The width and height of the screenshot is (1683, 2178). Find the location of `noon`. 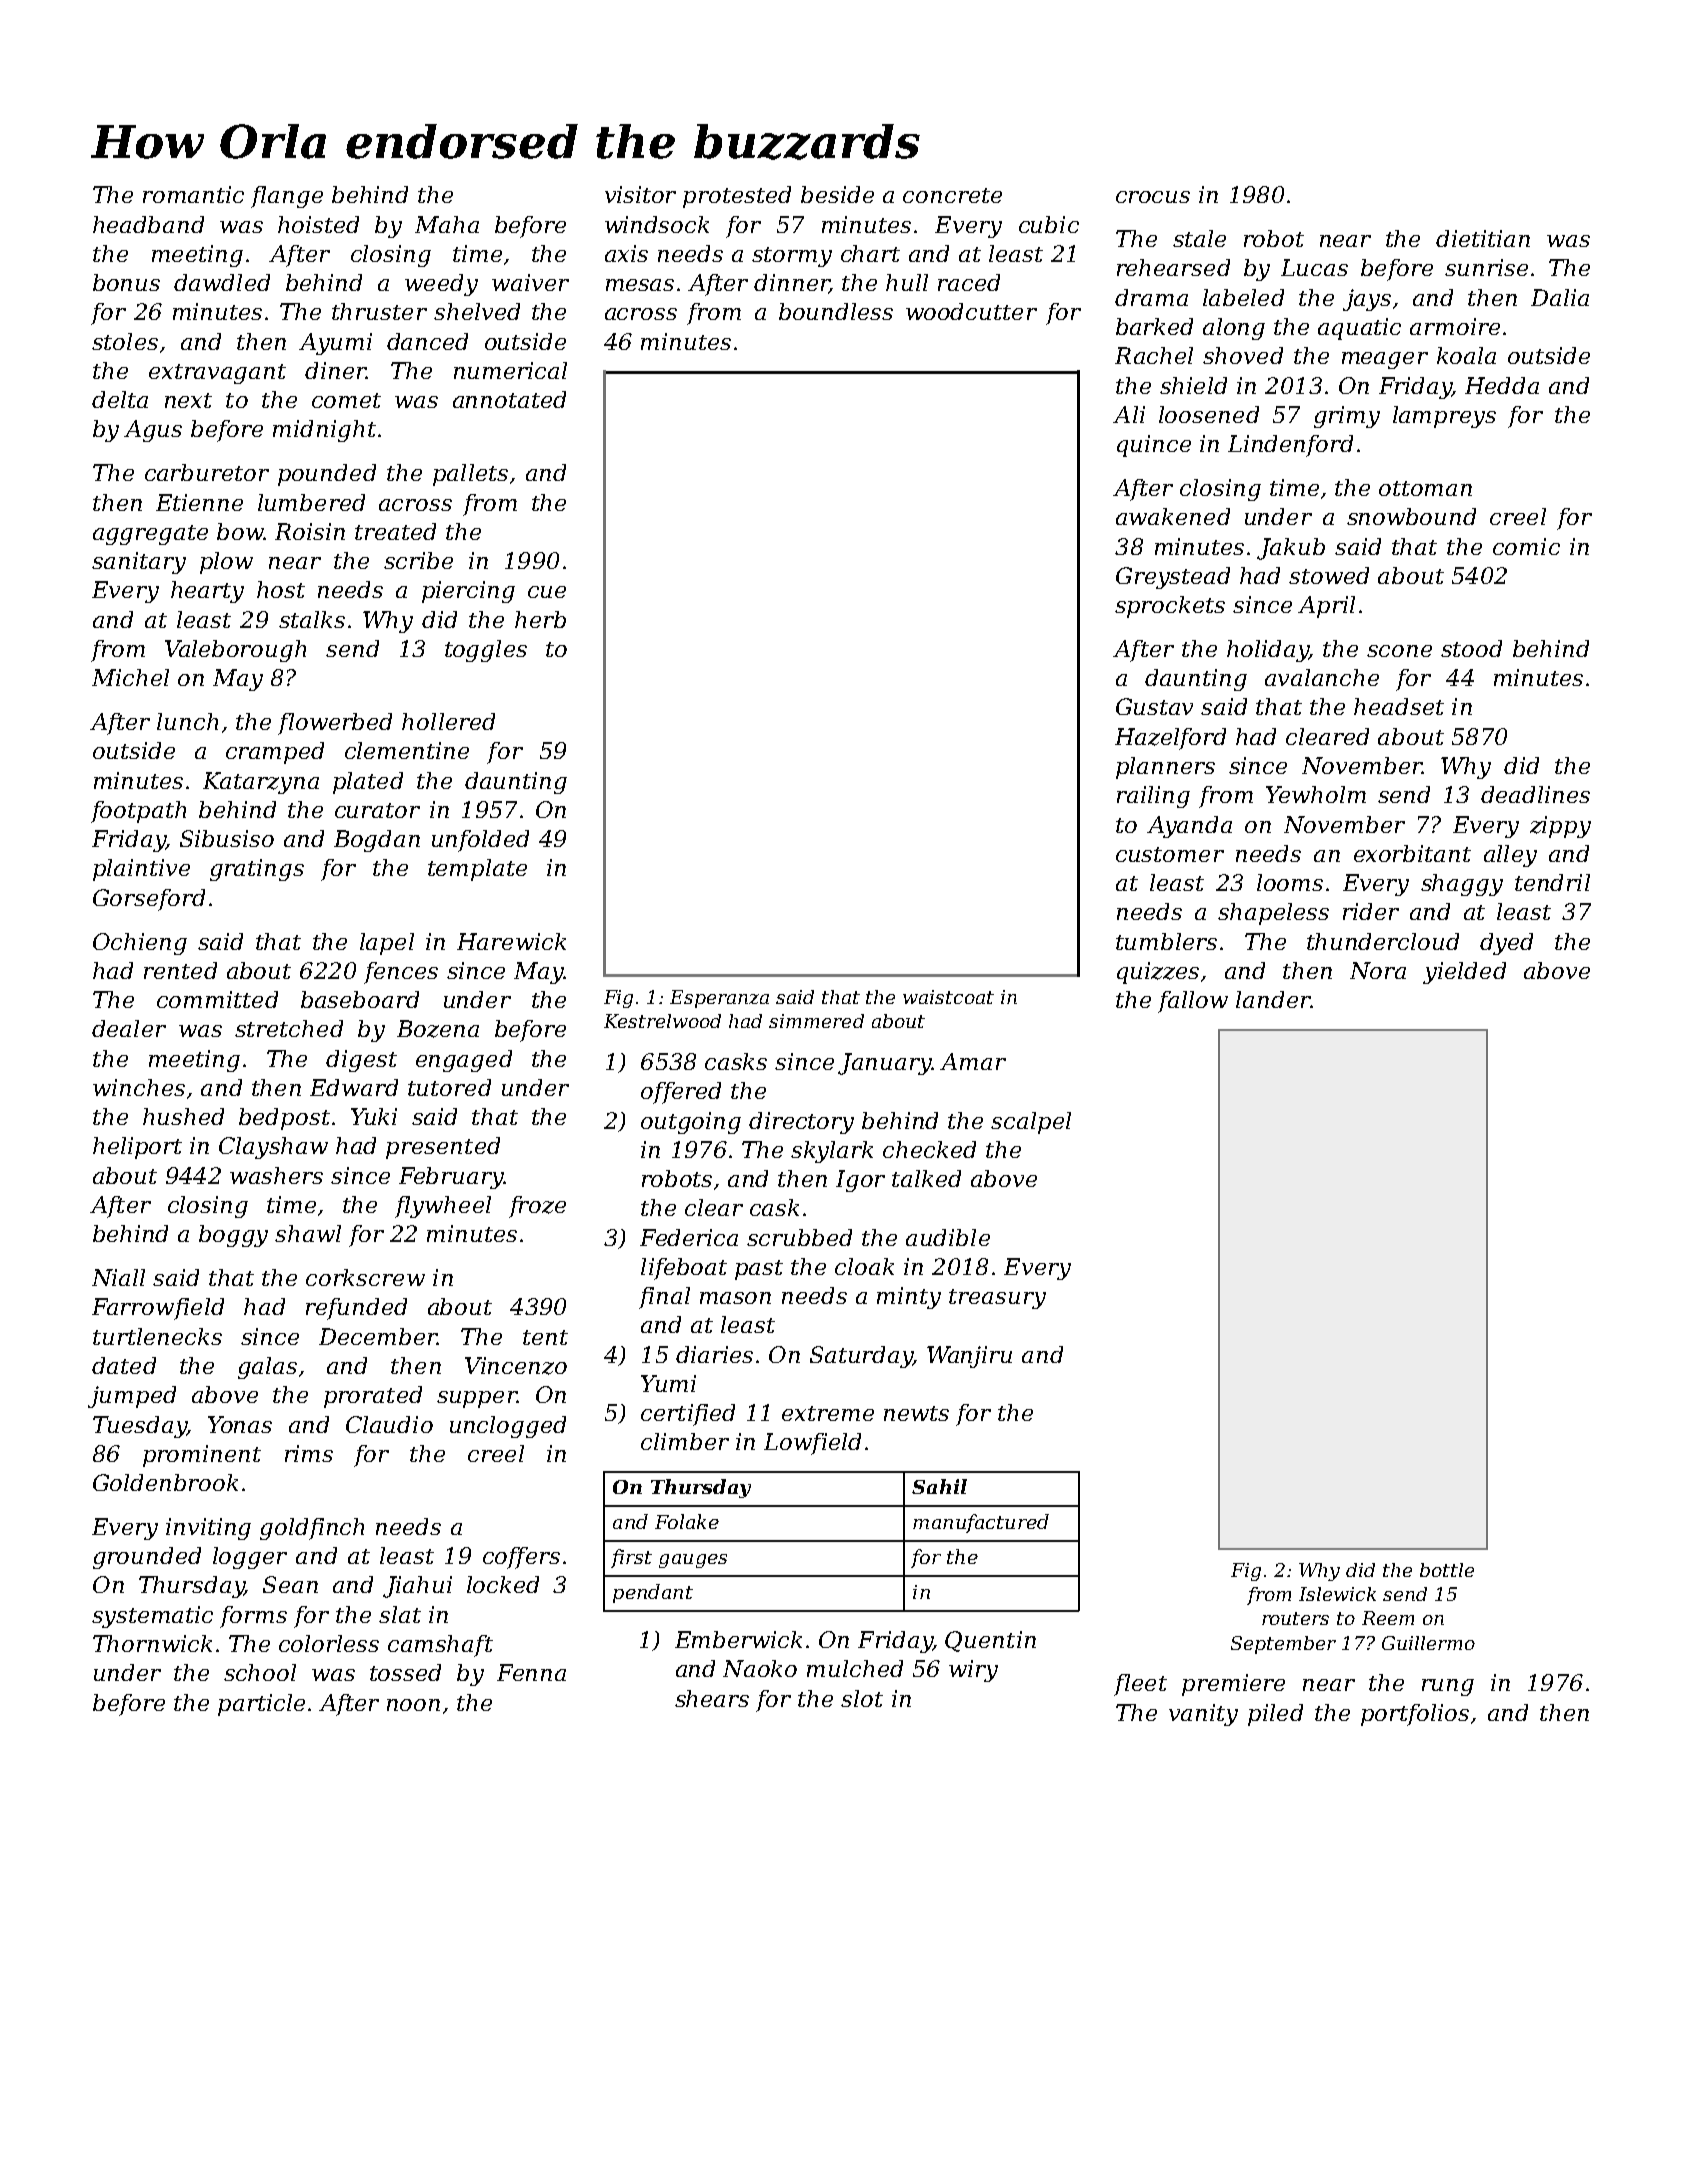

noon is located at coordinates (413, 1705).
